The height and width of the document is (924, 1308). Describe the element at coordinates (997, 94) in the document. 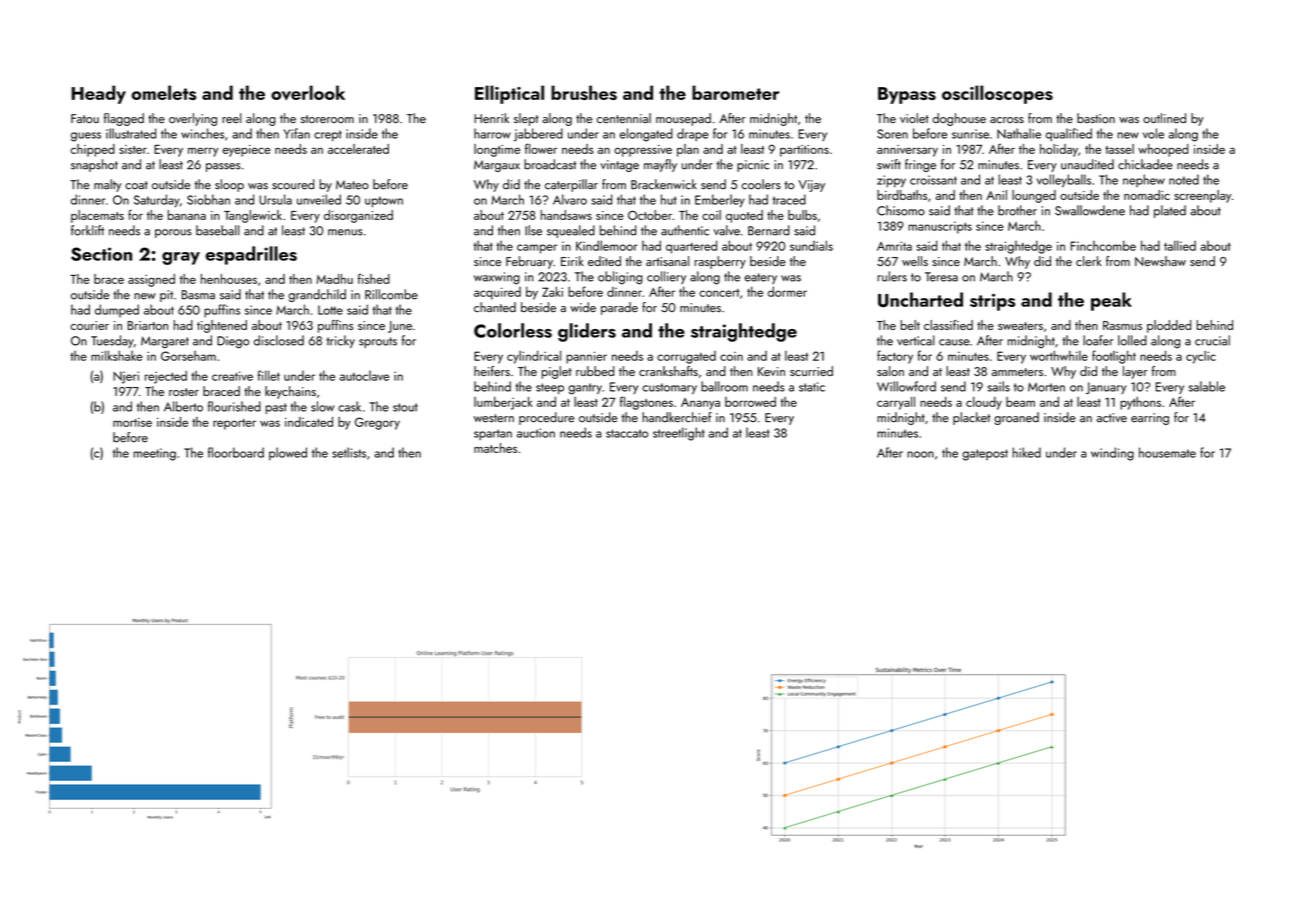

I see `oscilloscopes` at that location.
